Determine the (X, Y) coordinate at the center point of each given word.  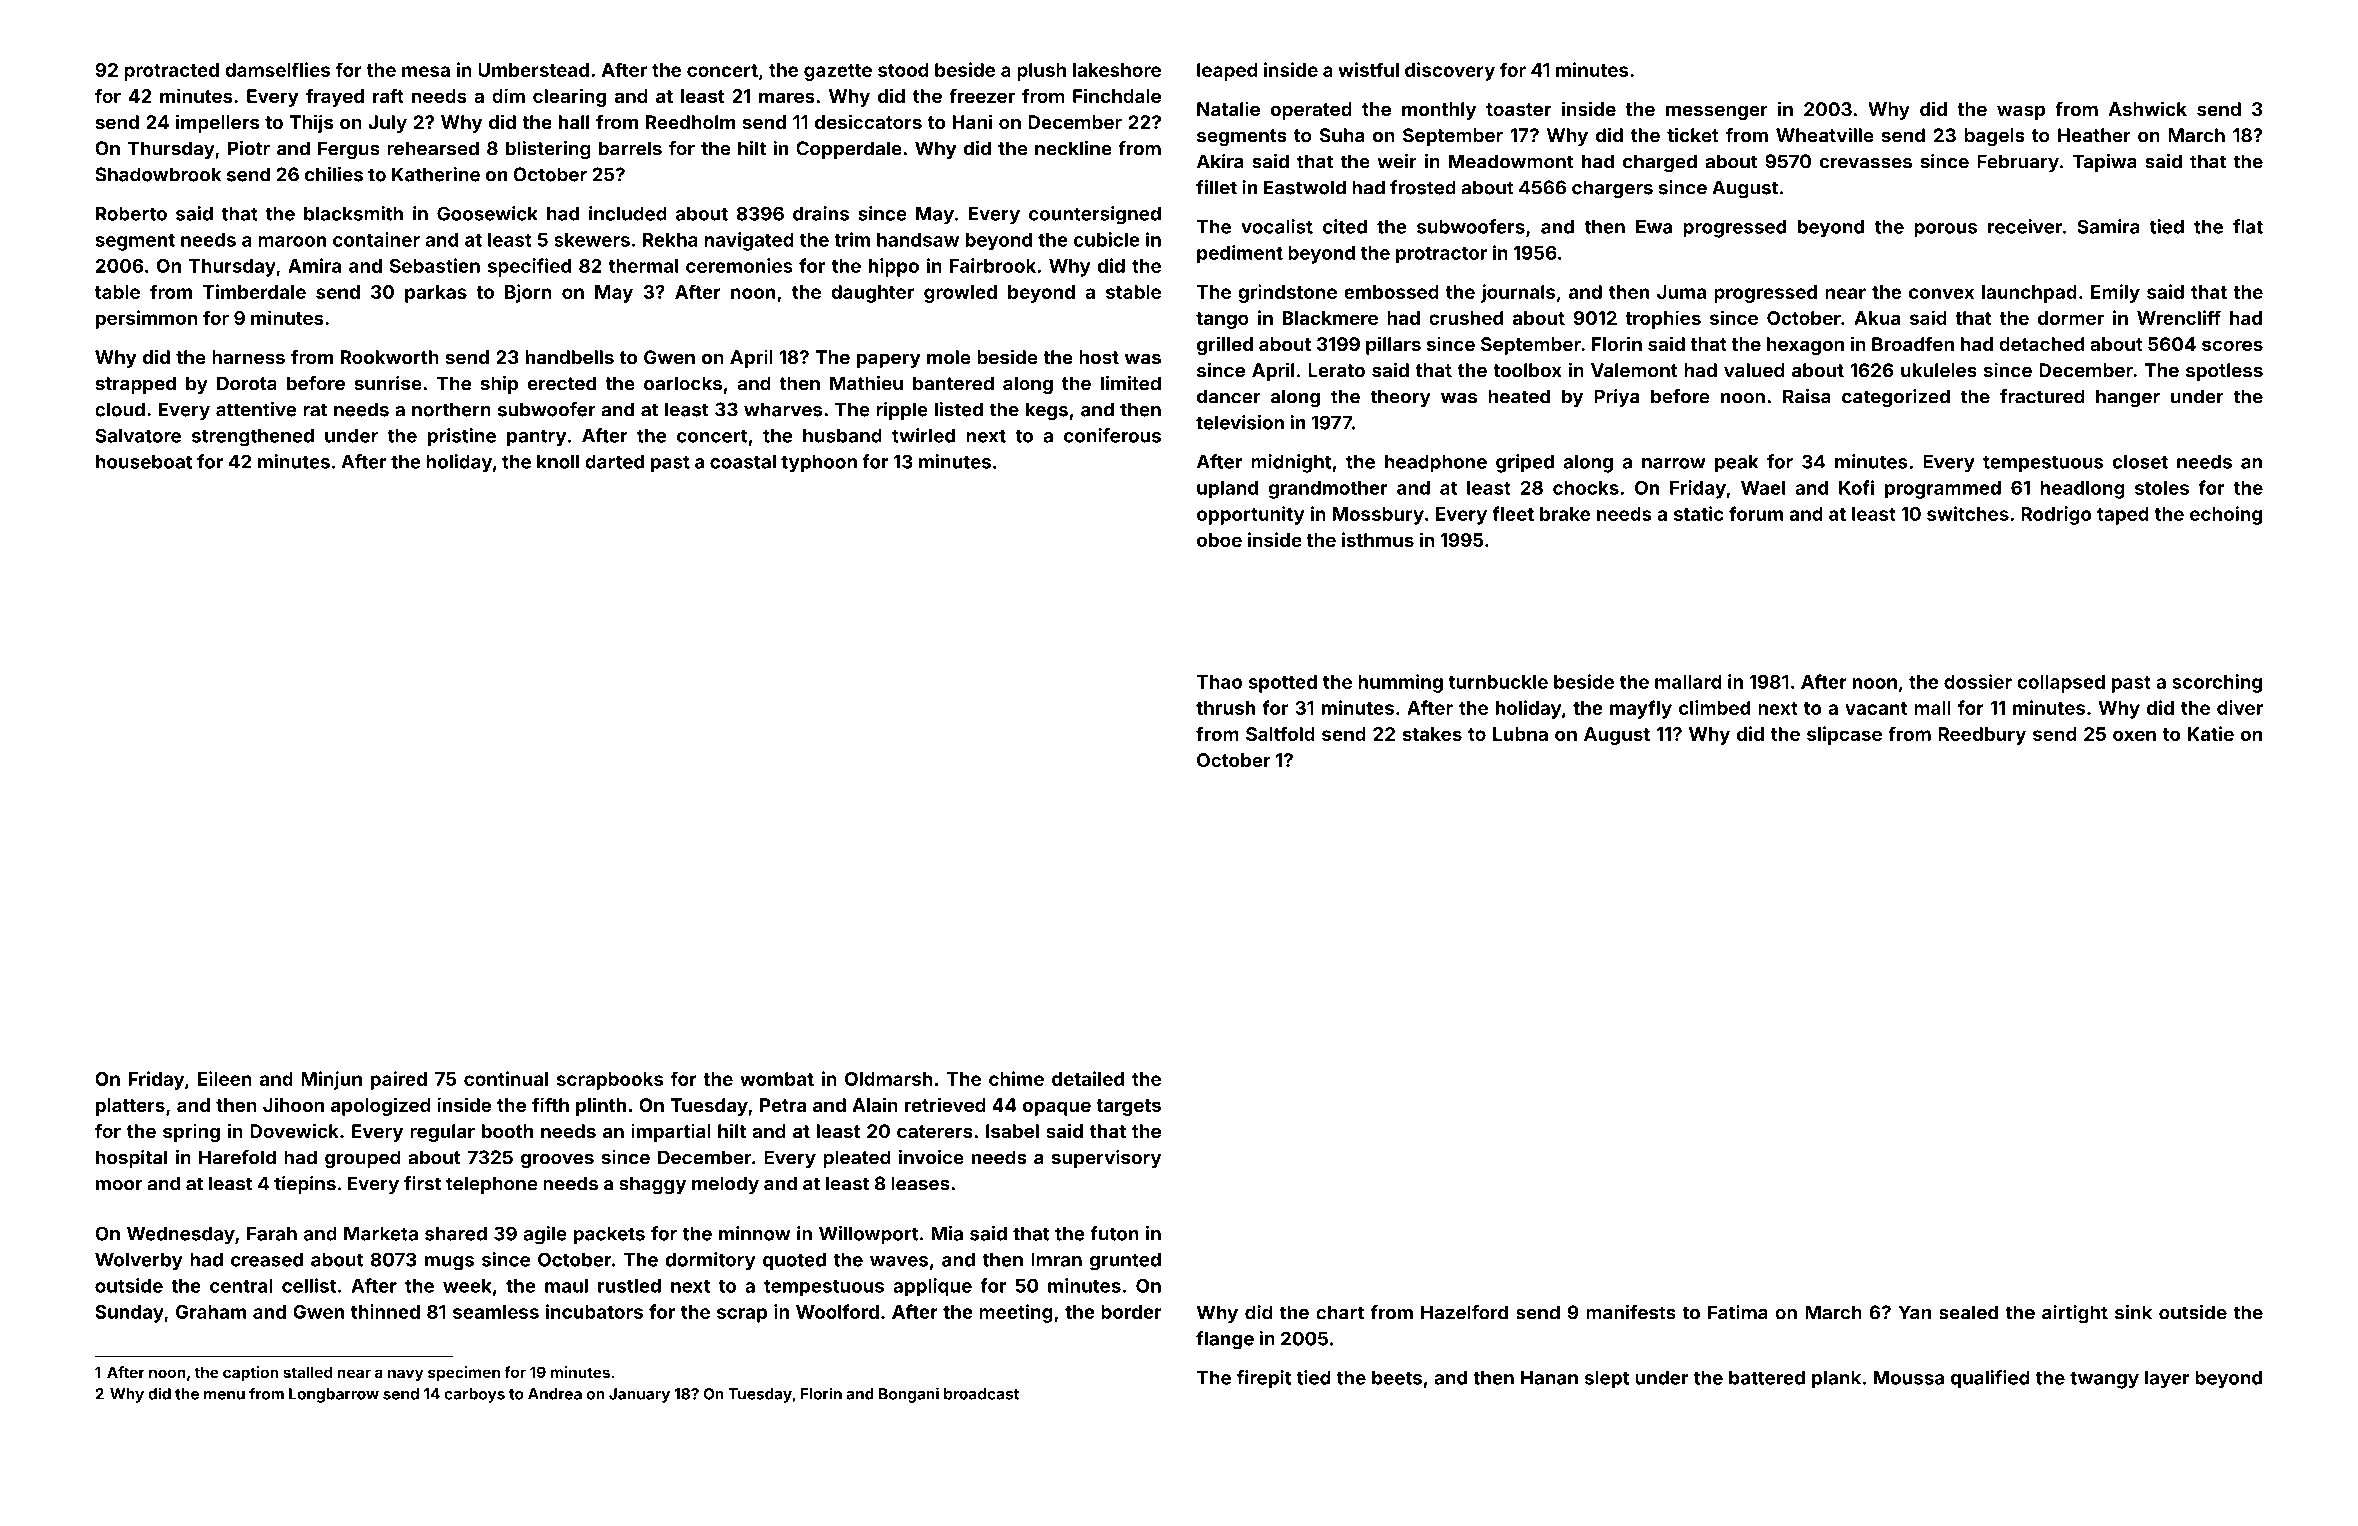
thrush (1225, 708)
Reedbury (1982, 736)
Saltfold (1280, 733)
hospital (131, 1159)
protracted (171, 72)
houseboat (144, 462)
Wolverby (139, 1262)
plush (1041, 72)
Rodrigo (2056, 515)
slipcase (1844, 735)
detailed (1088, 1078)
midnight (1291, 463)
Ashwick (2147, 108)
